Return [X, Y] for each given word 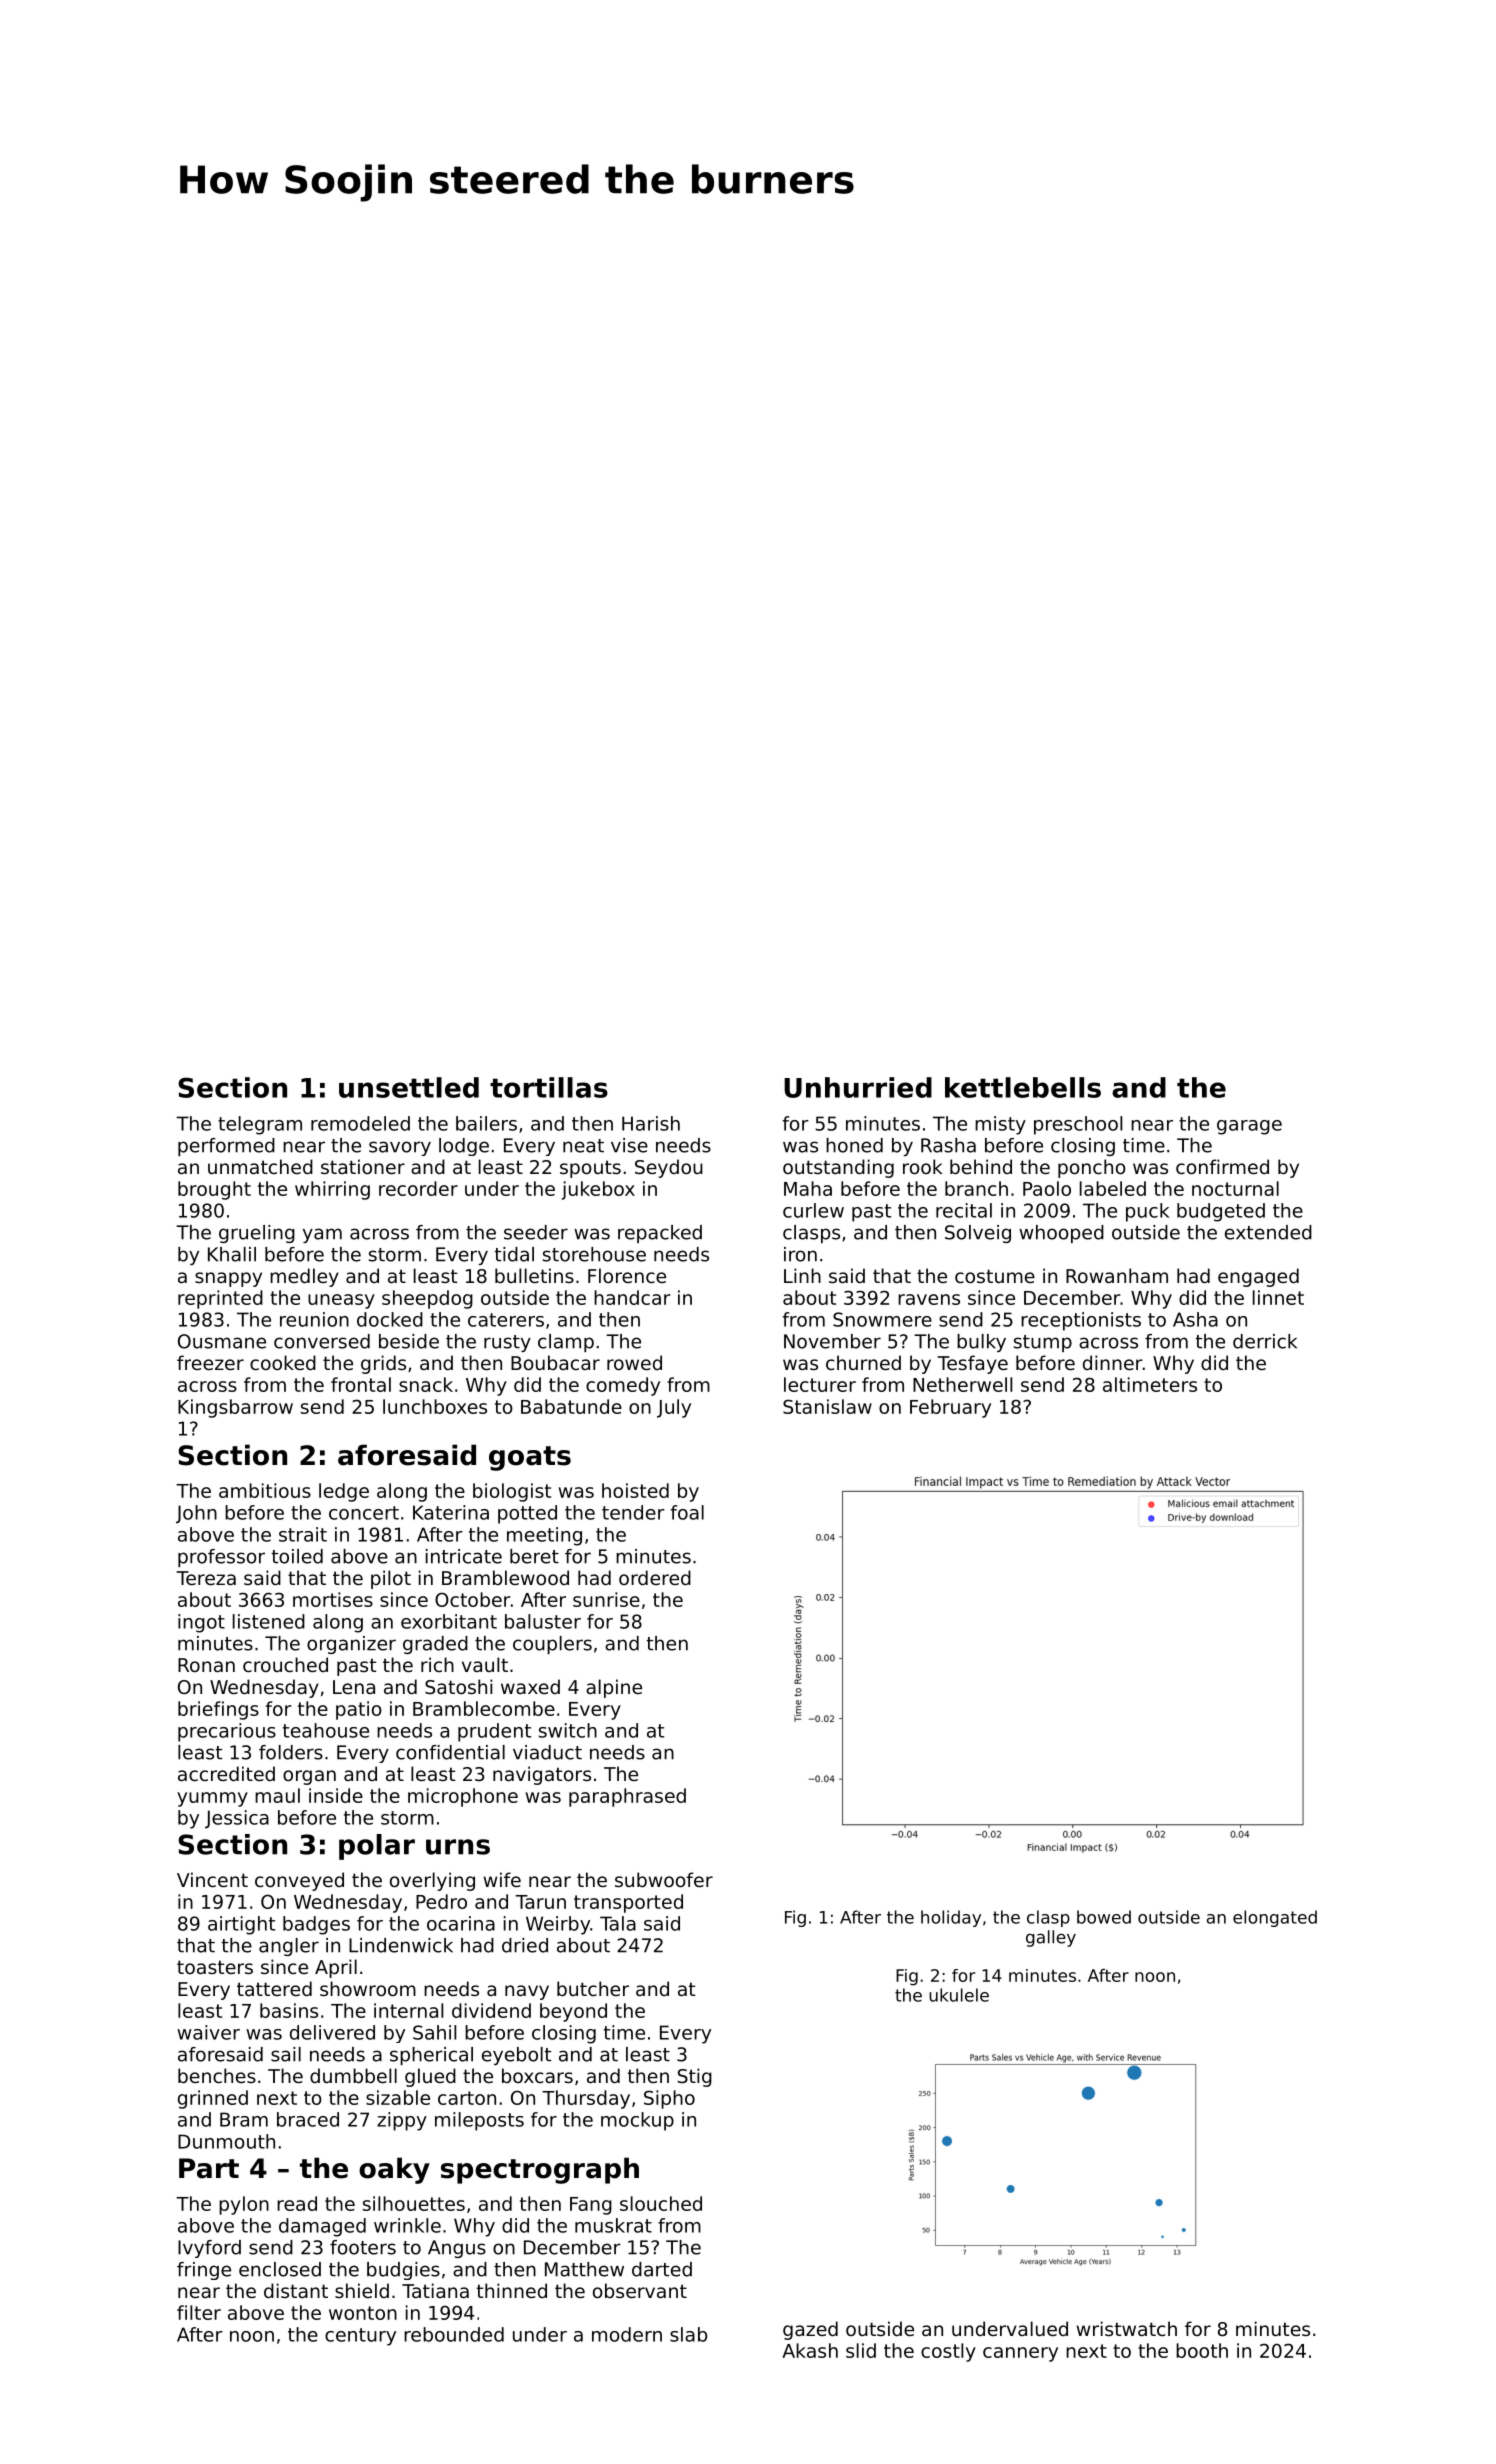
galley [1051, 1938]
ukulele [959, 1995]
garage [1249, 1127]
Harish [651, 1123]
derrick [1265, 1341]
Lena [354, 1687]
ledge [344, 1492]
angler [289, 1947]
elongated [1275, 1918]
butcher [593, 1988]
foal [687, 1512]
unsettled [409, 1087]
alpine [614, 1688]
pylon [244, 2205]
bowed [1104, 1917]
